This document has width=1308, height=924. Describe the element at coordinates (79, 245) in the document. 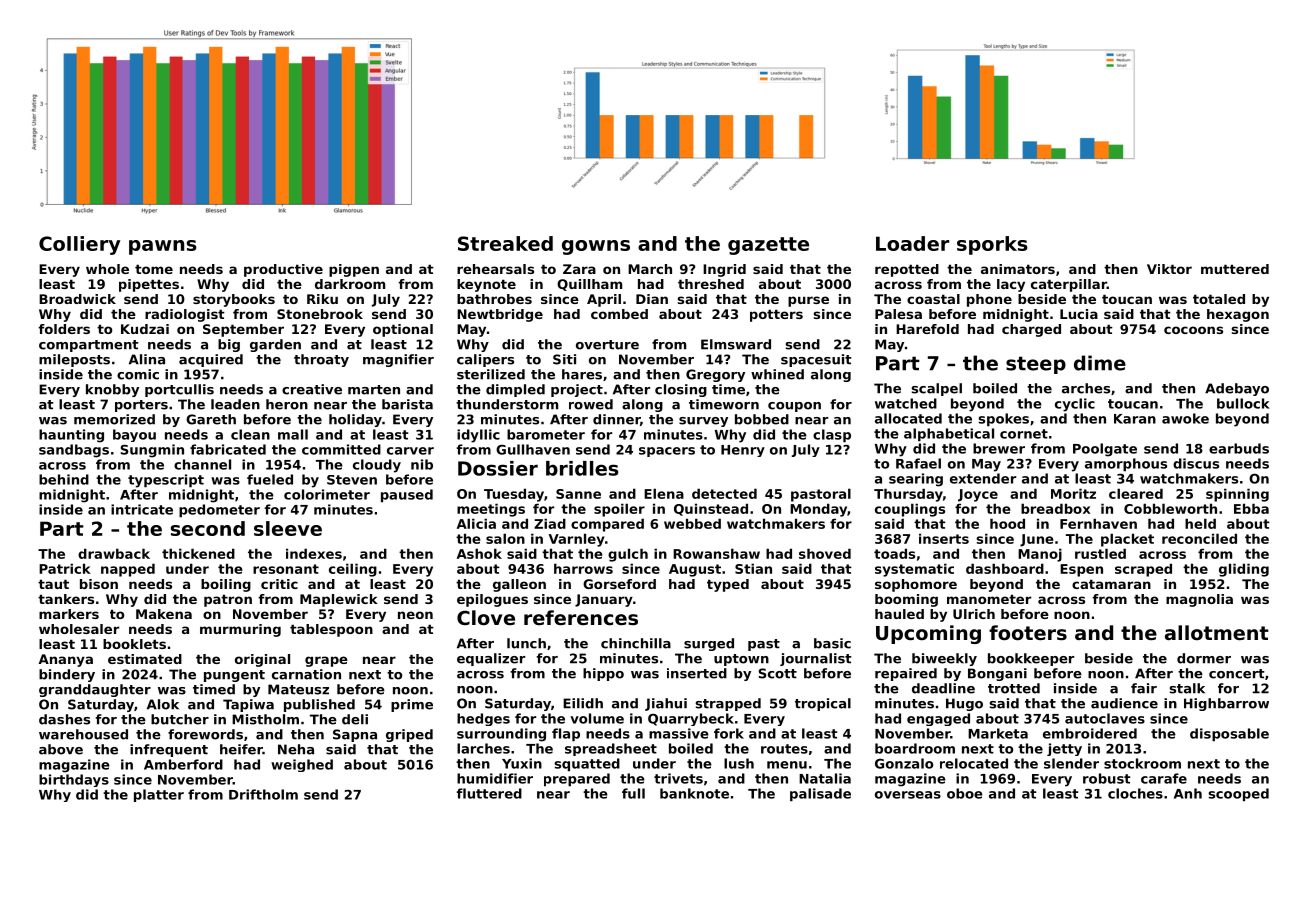

I see `Colliery` at that location.
